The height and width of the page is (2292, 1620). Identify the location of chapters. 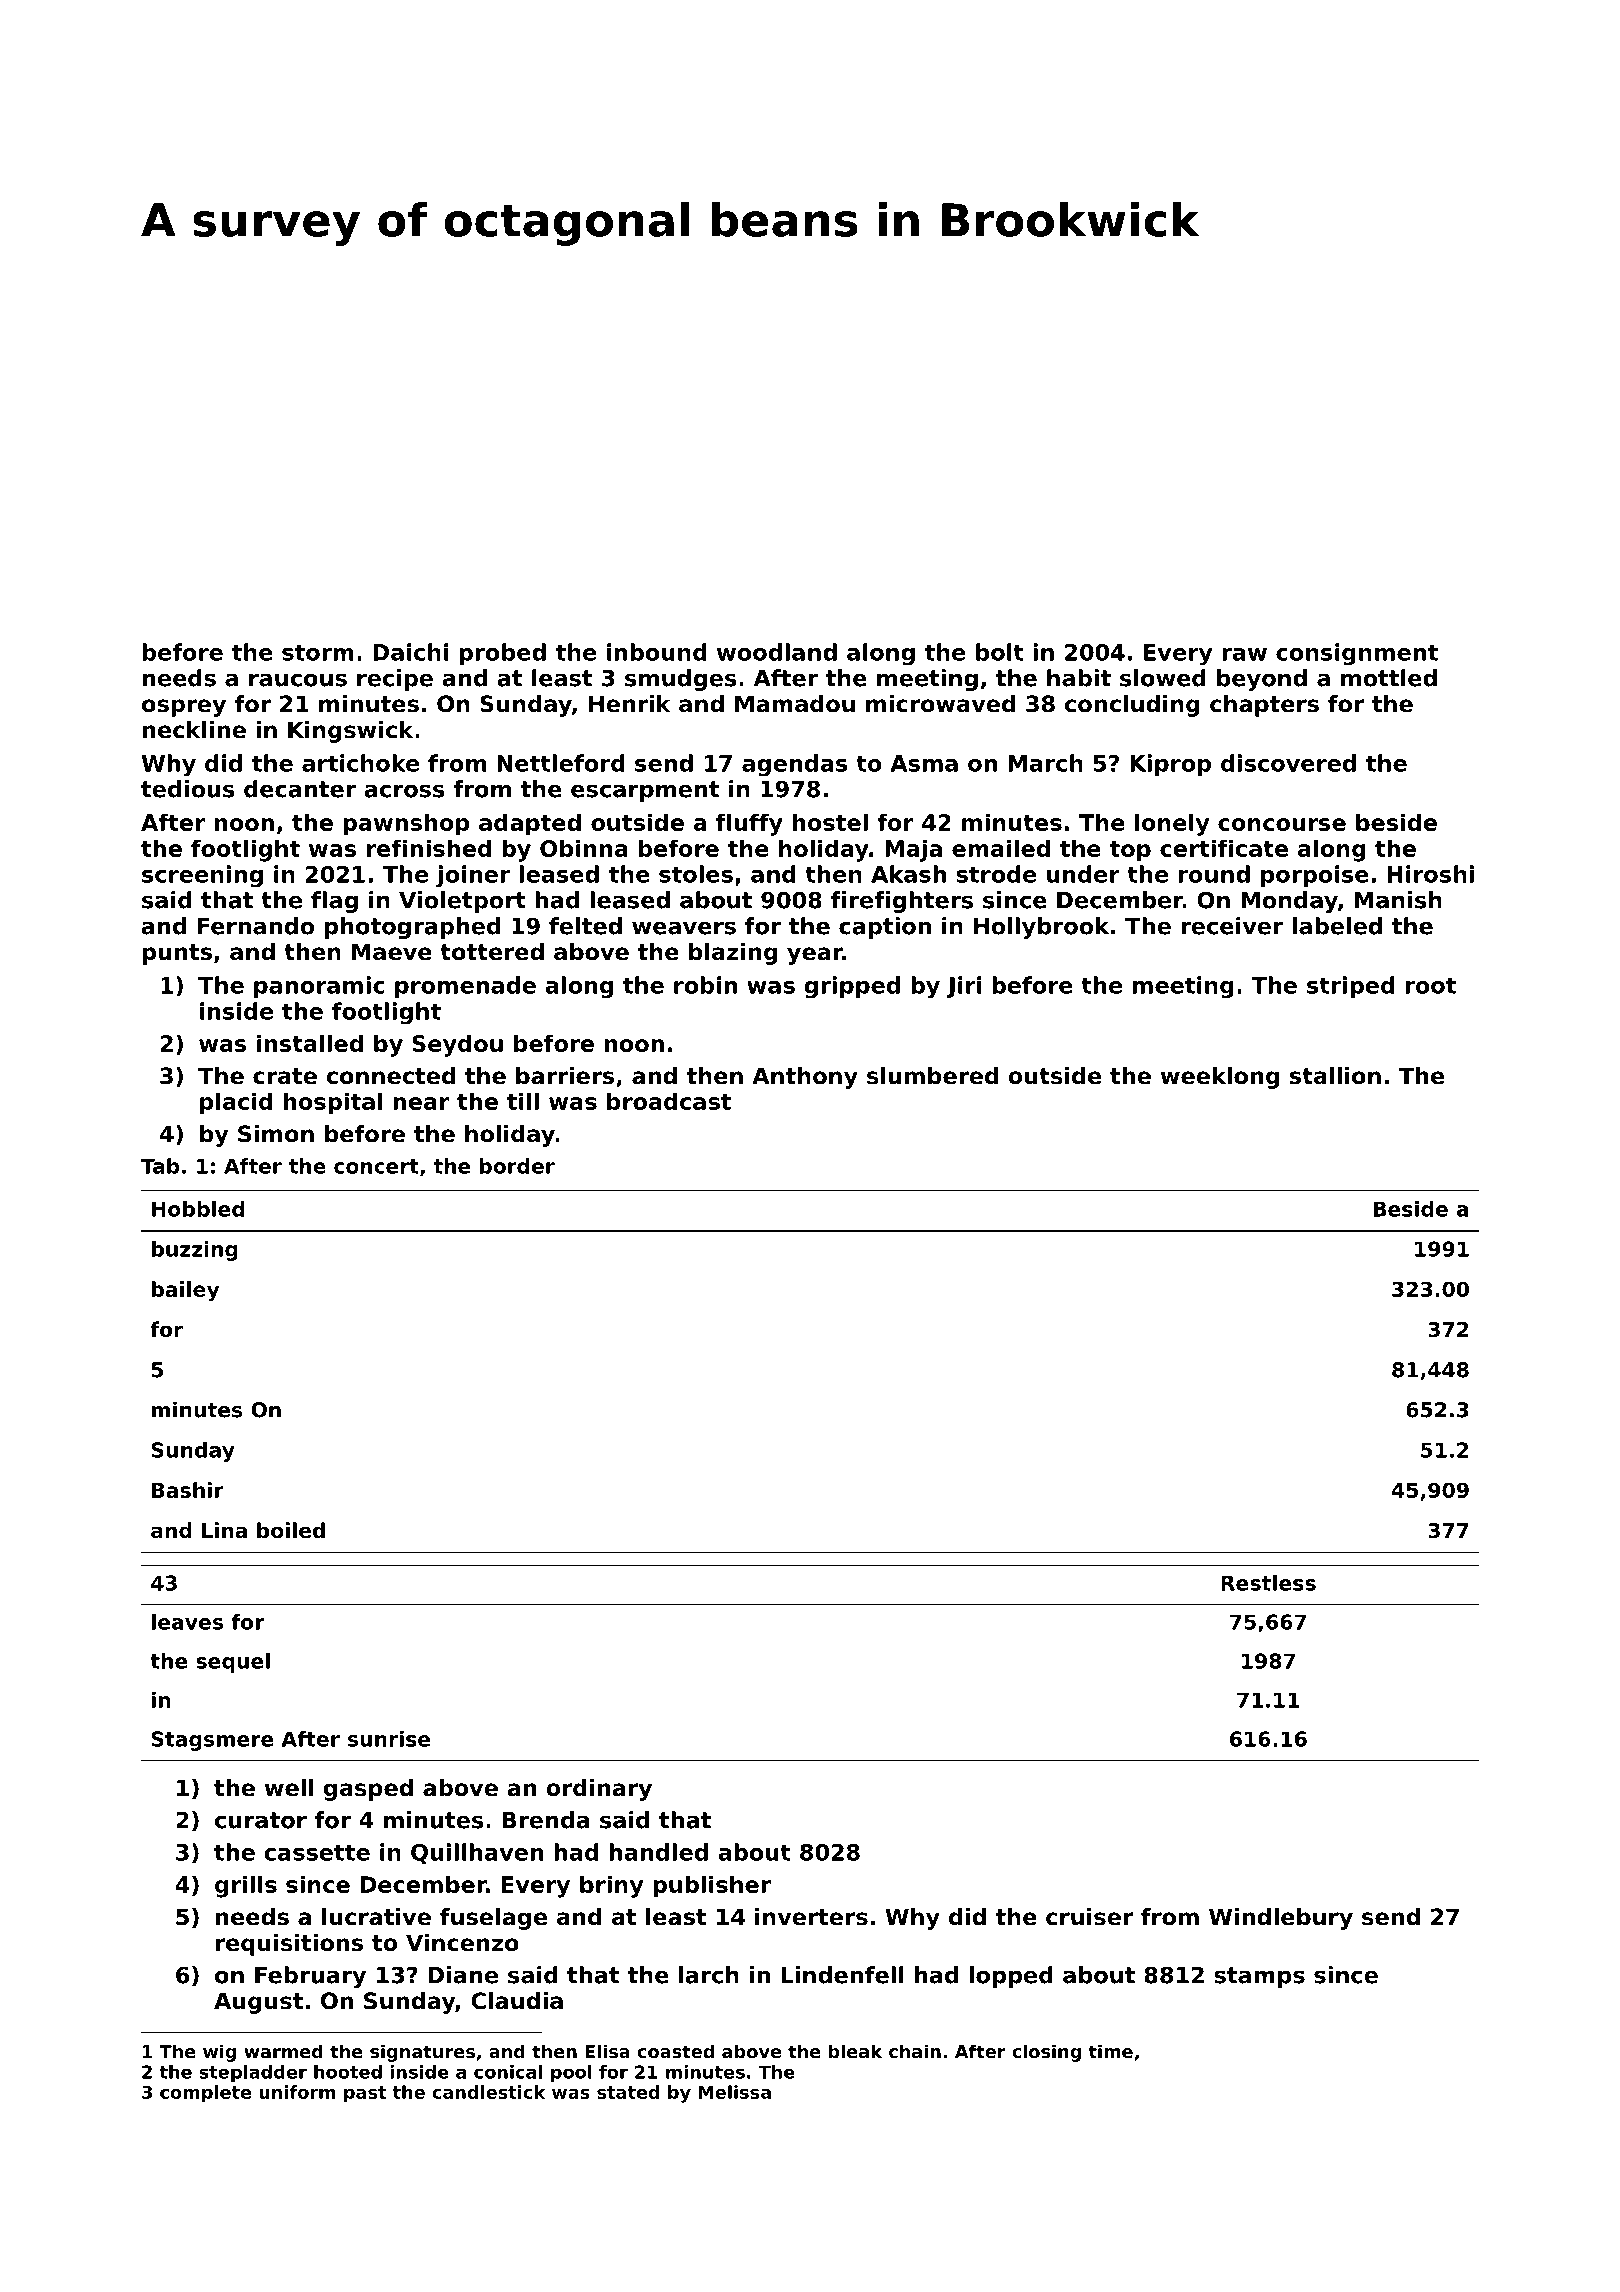
(1264, 706).
